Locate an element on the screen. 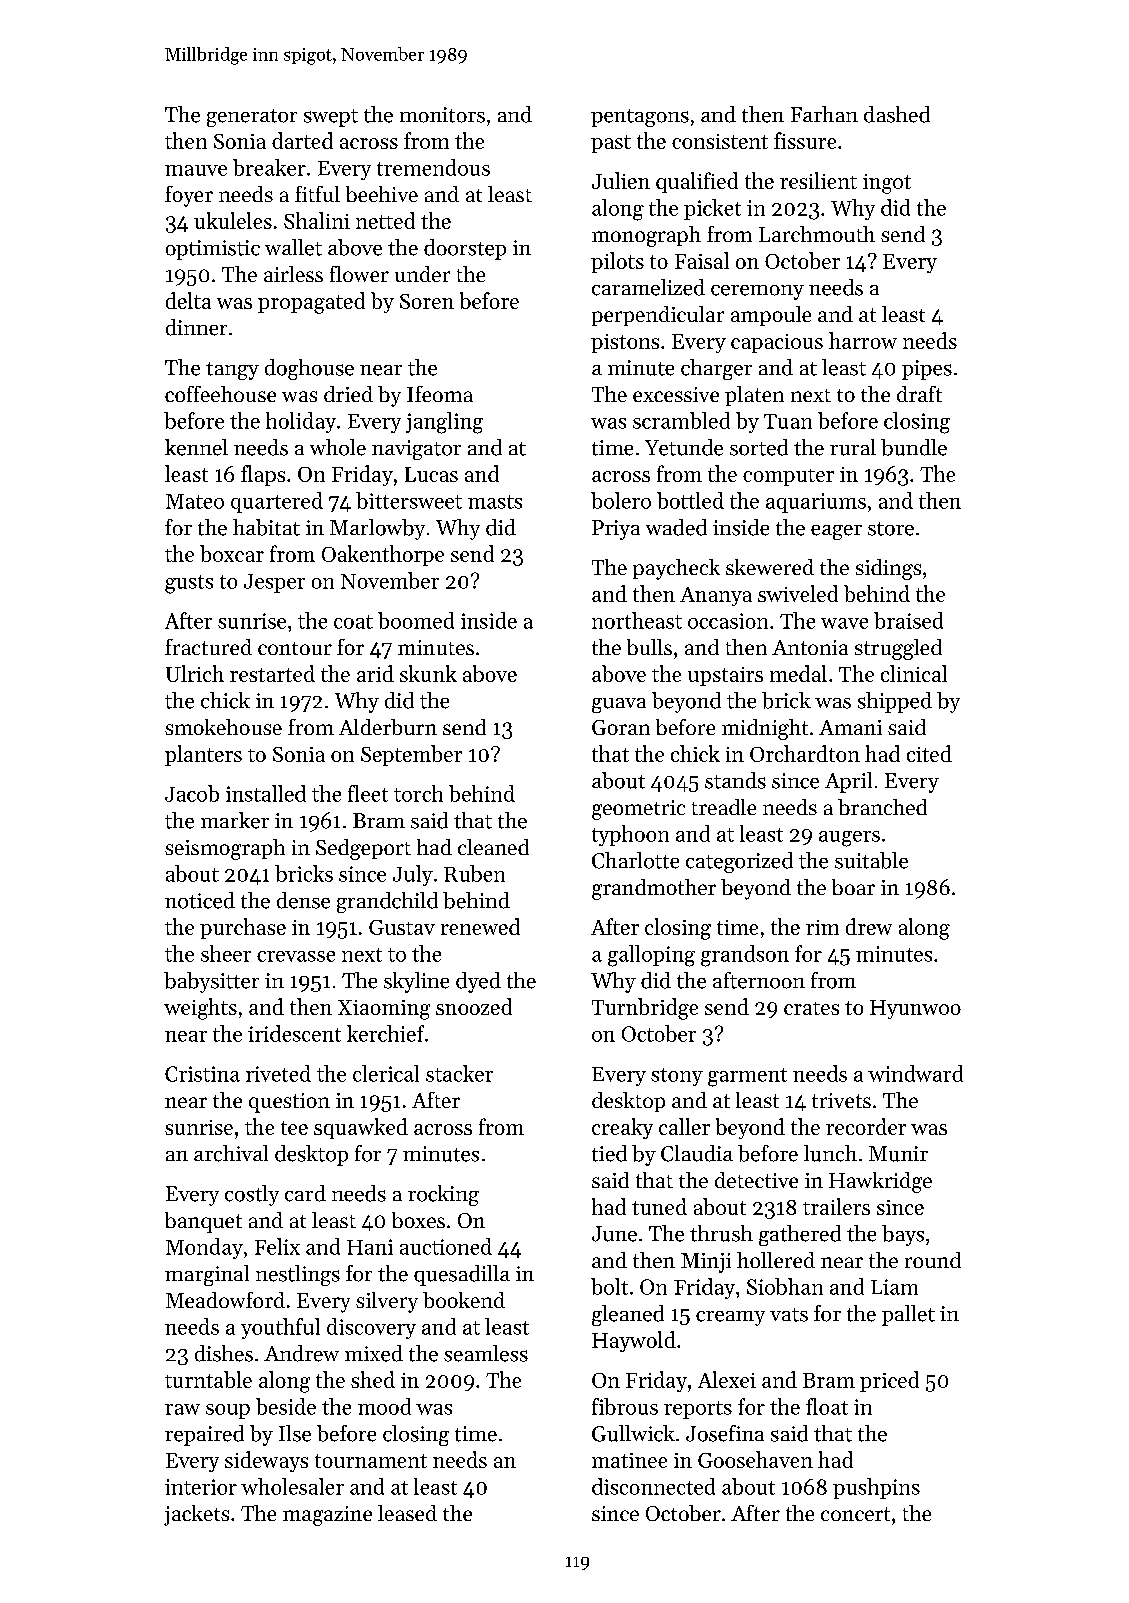 Image resolution: width=1129 pixels, height=1603 pixels. tied is located at coordinates (609, 1153).
